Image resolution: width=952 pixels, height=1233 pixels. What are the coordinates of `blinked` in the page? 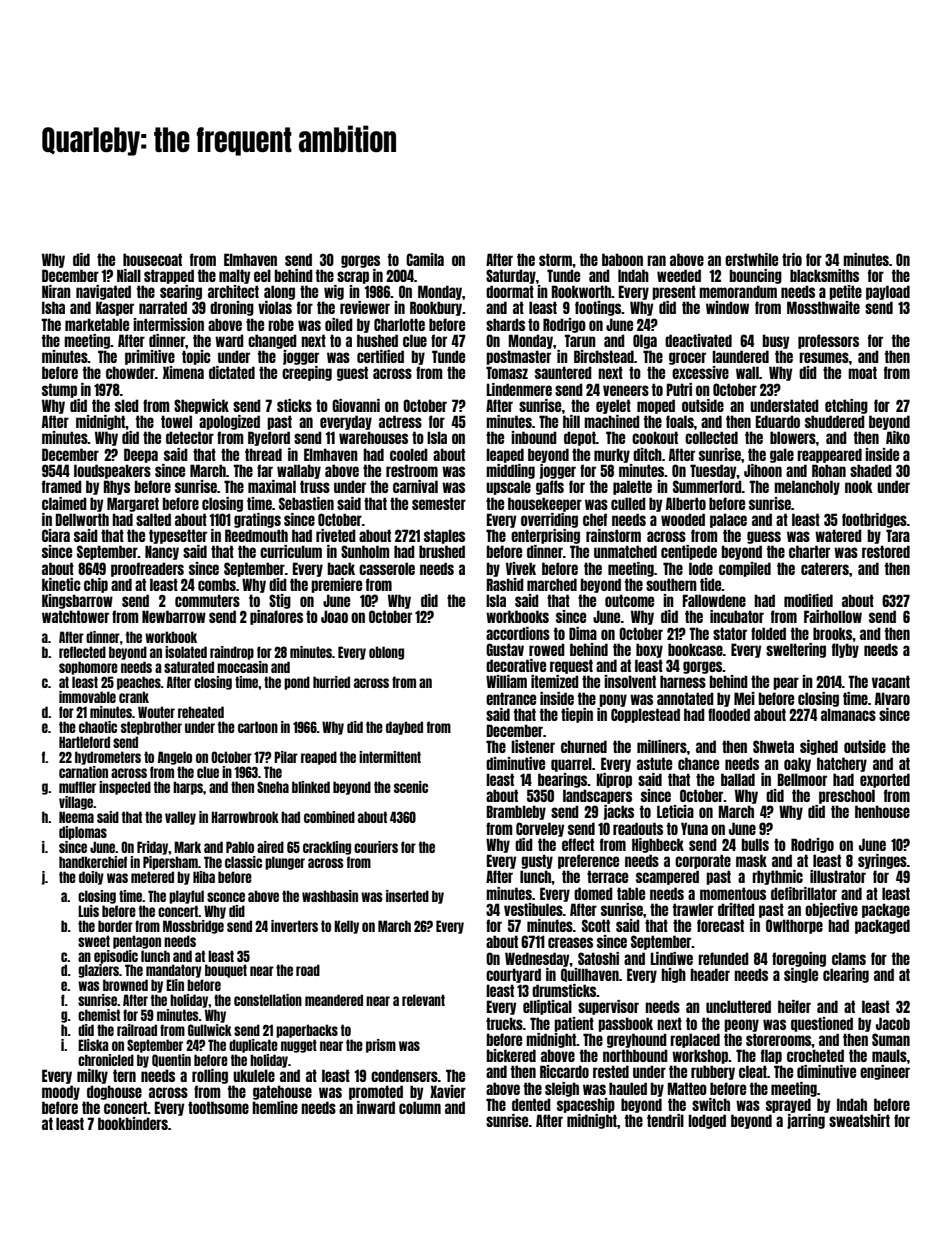 It's located at (311, 787).
